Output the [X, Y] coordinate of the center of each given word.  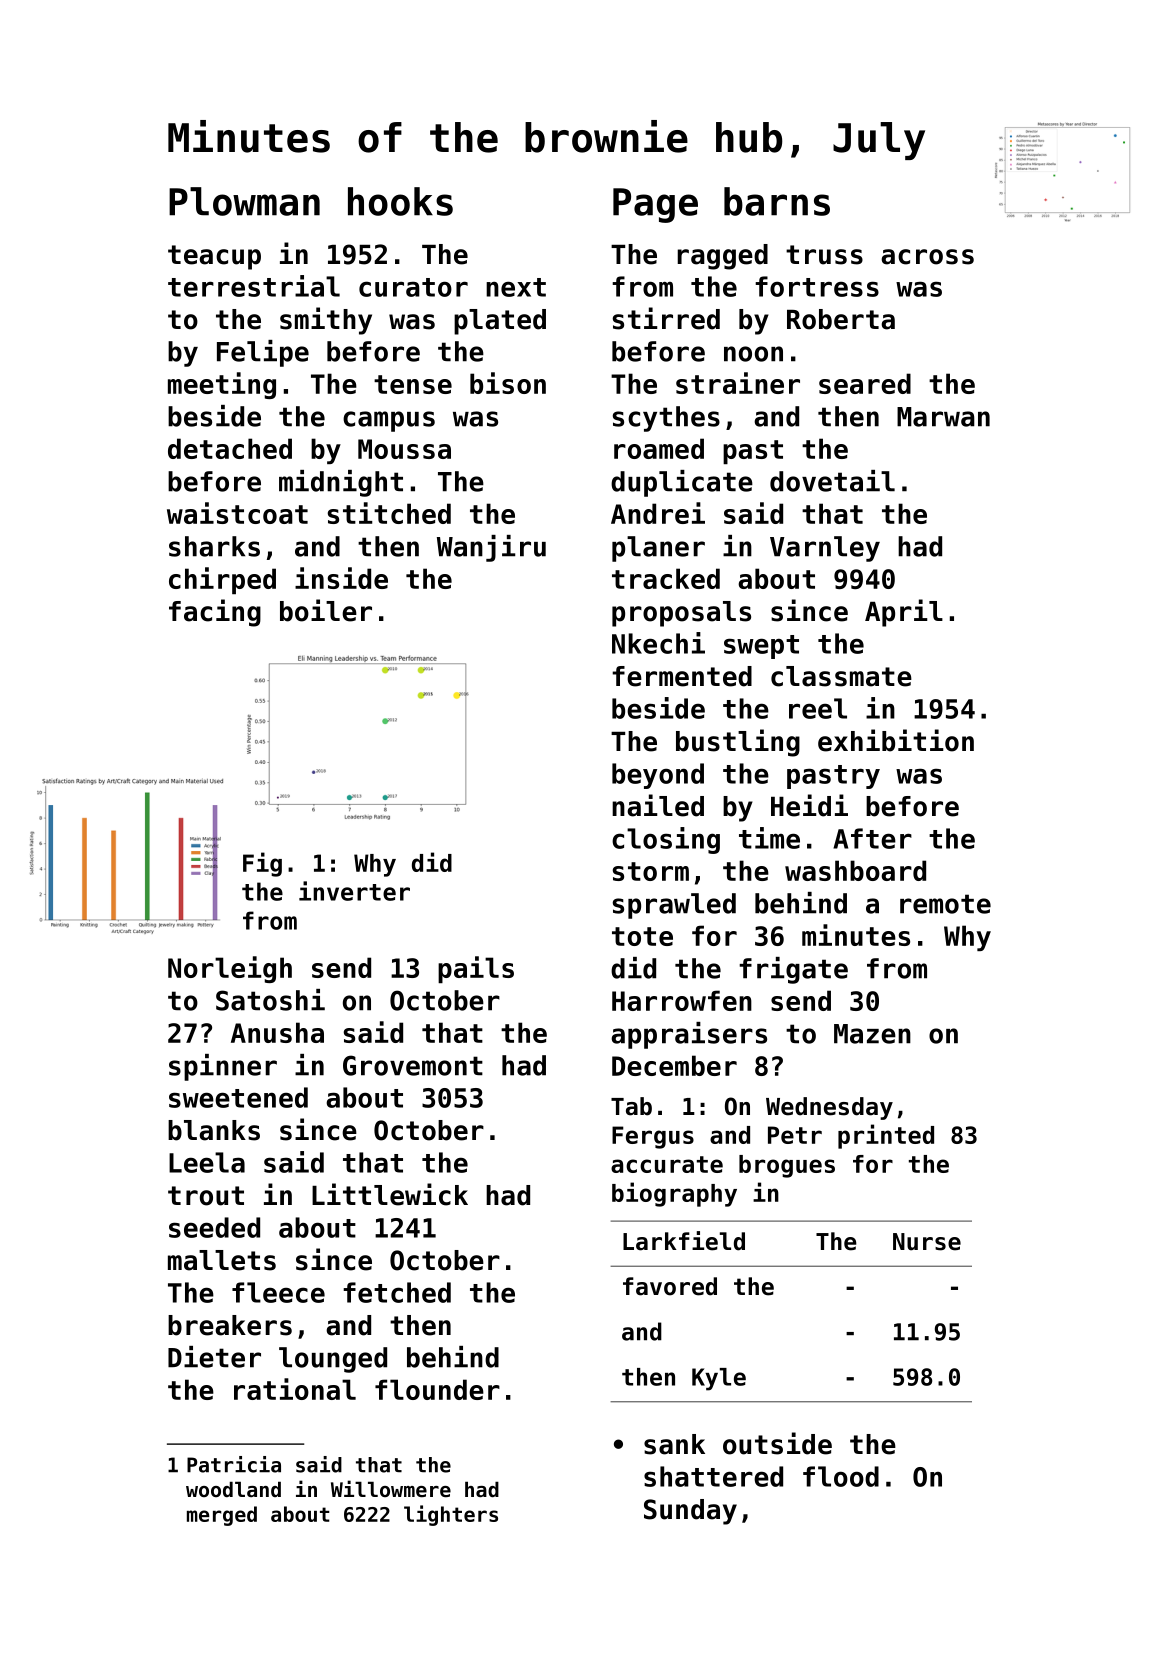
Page [655, 205]
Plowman [244, 201]
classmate [841, 676]
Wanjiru [491, 548]
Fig [262, 864]
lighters [451, 1515]
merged [222, 1516]
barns [777, 201]
